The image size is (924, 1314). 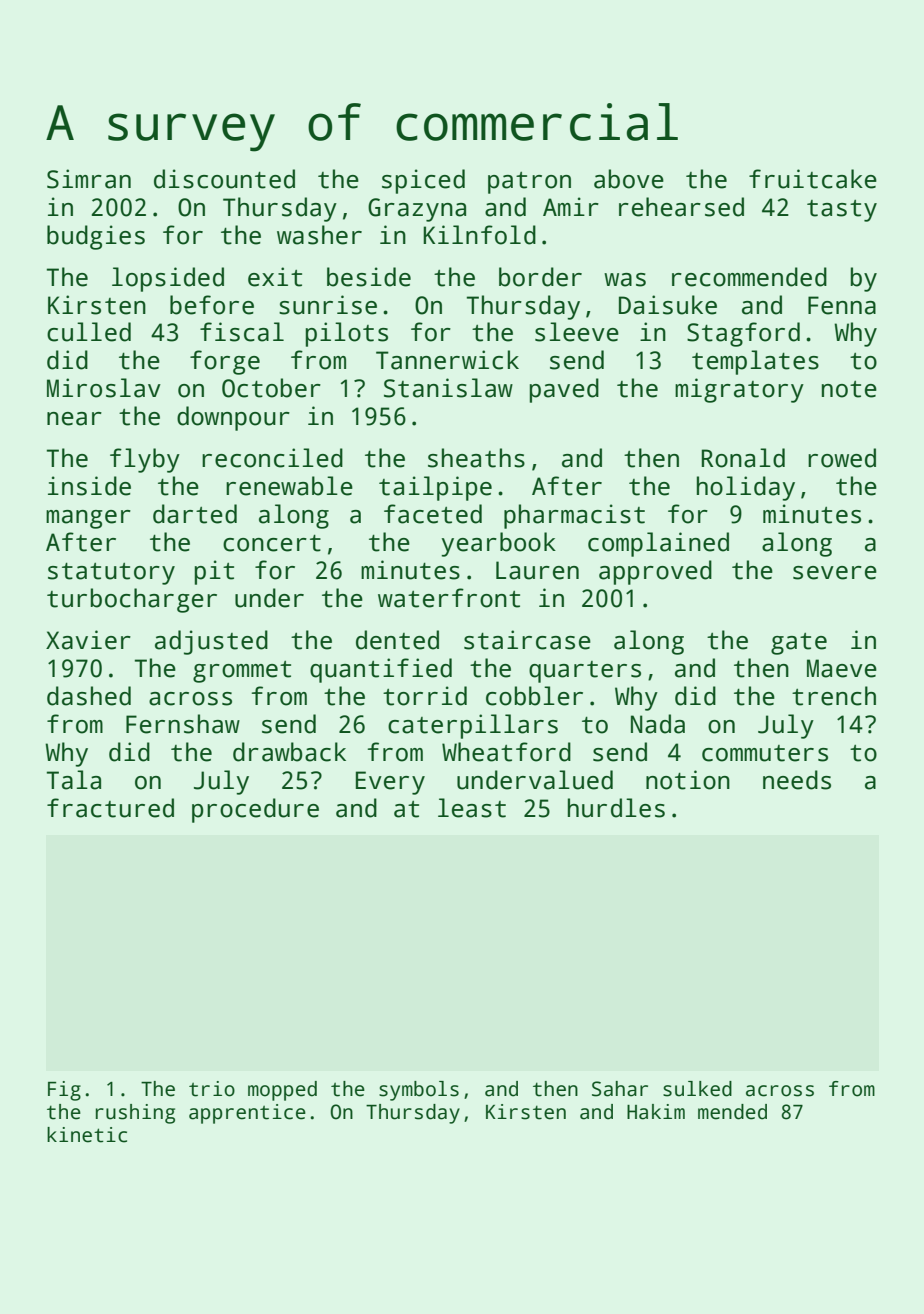 What do you see at coordinates (564, 390) in the page?
I see `paved` at bounding box center [564, 390].
